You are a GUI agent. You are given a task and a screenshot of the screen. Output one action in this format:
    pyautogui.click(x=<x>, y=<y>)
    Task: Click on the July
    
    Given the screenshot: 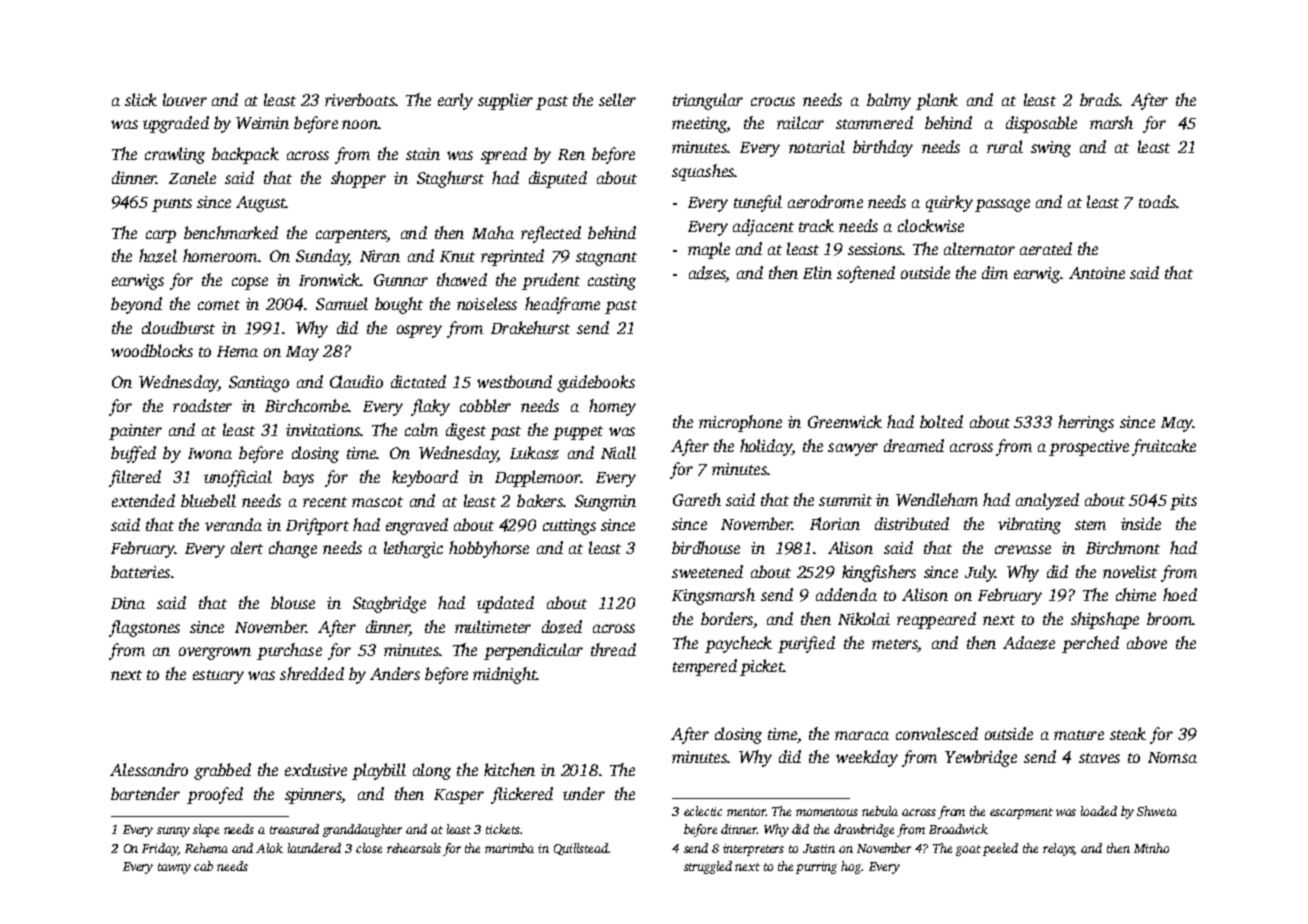 What is the action you would take?
    pyautogui.click(x=980, y=573)
